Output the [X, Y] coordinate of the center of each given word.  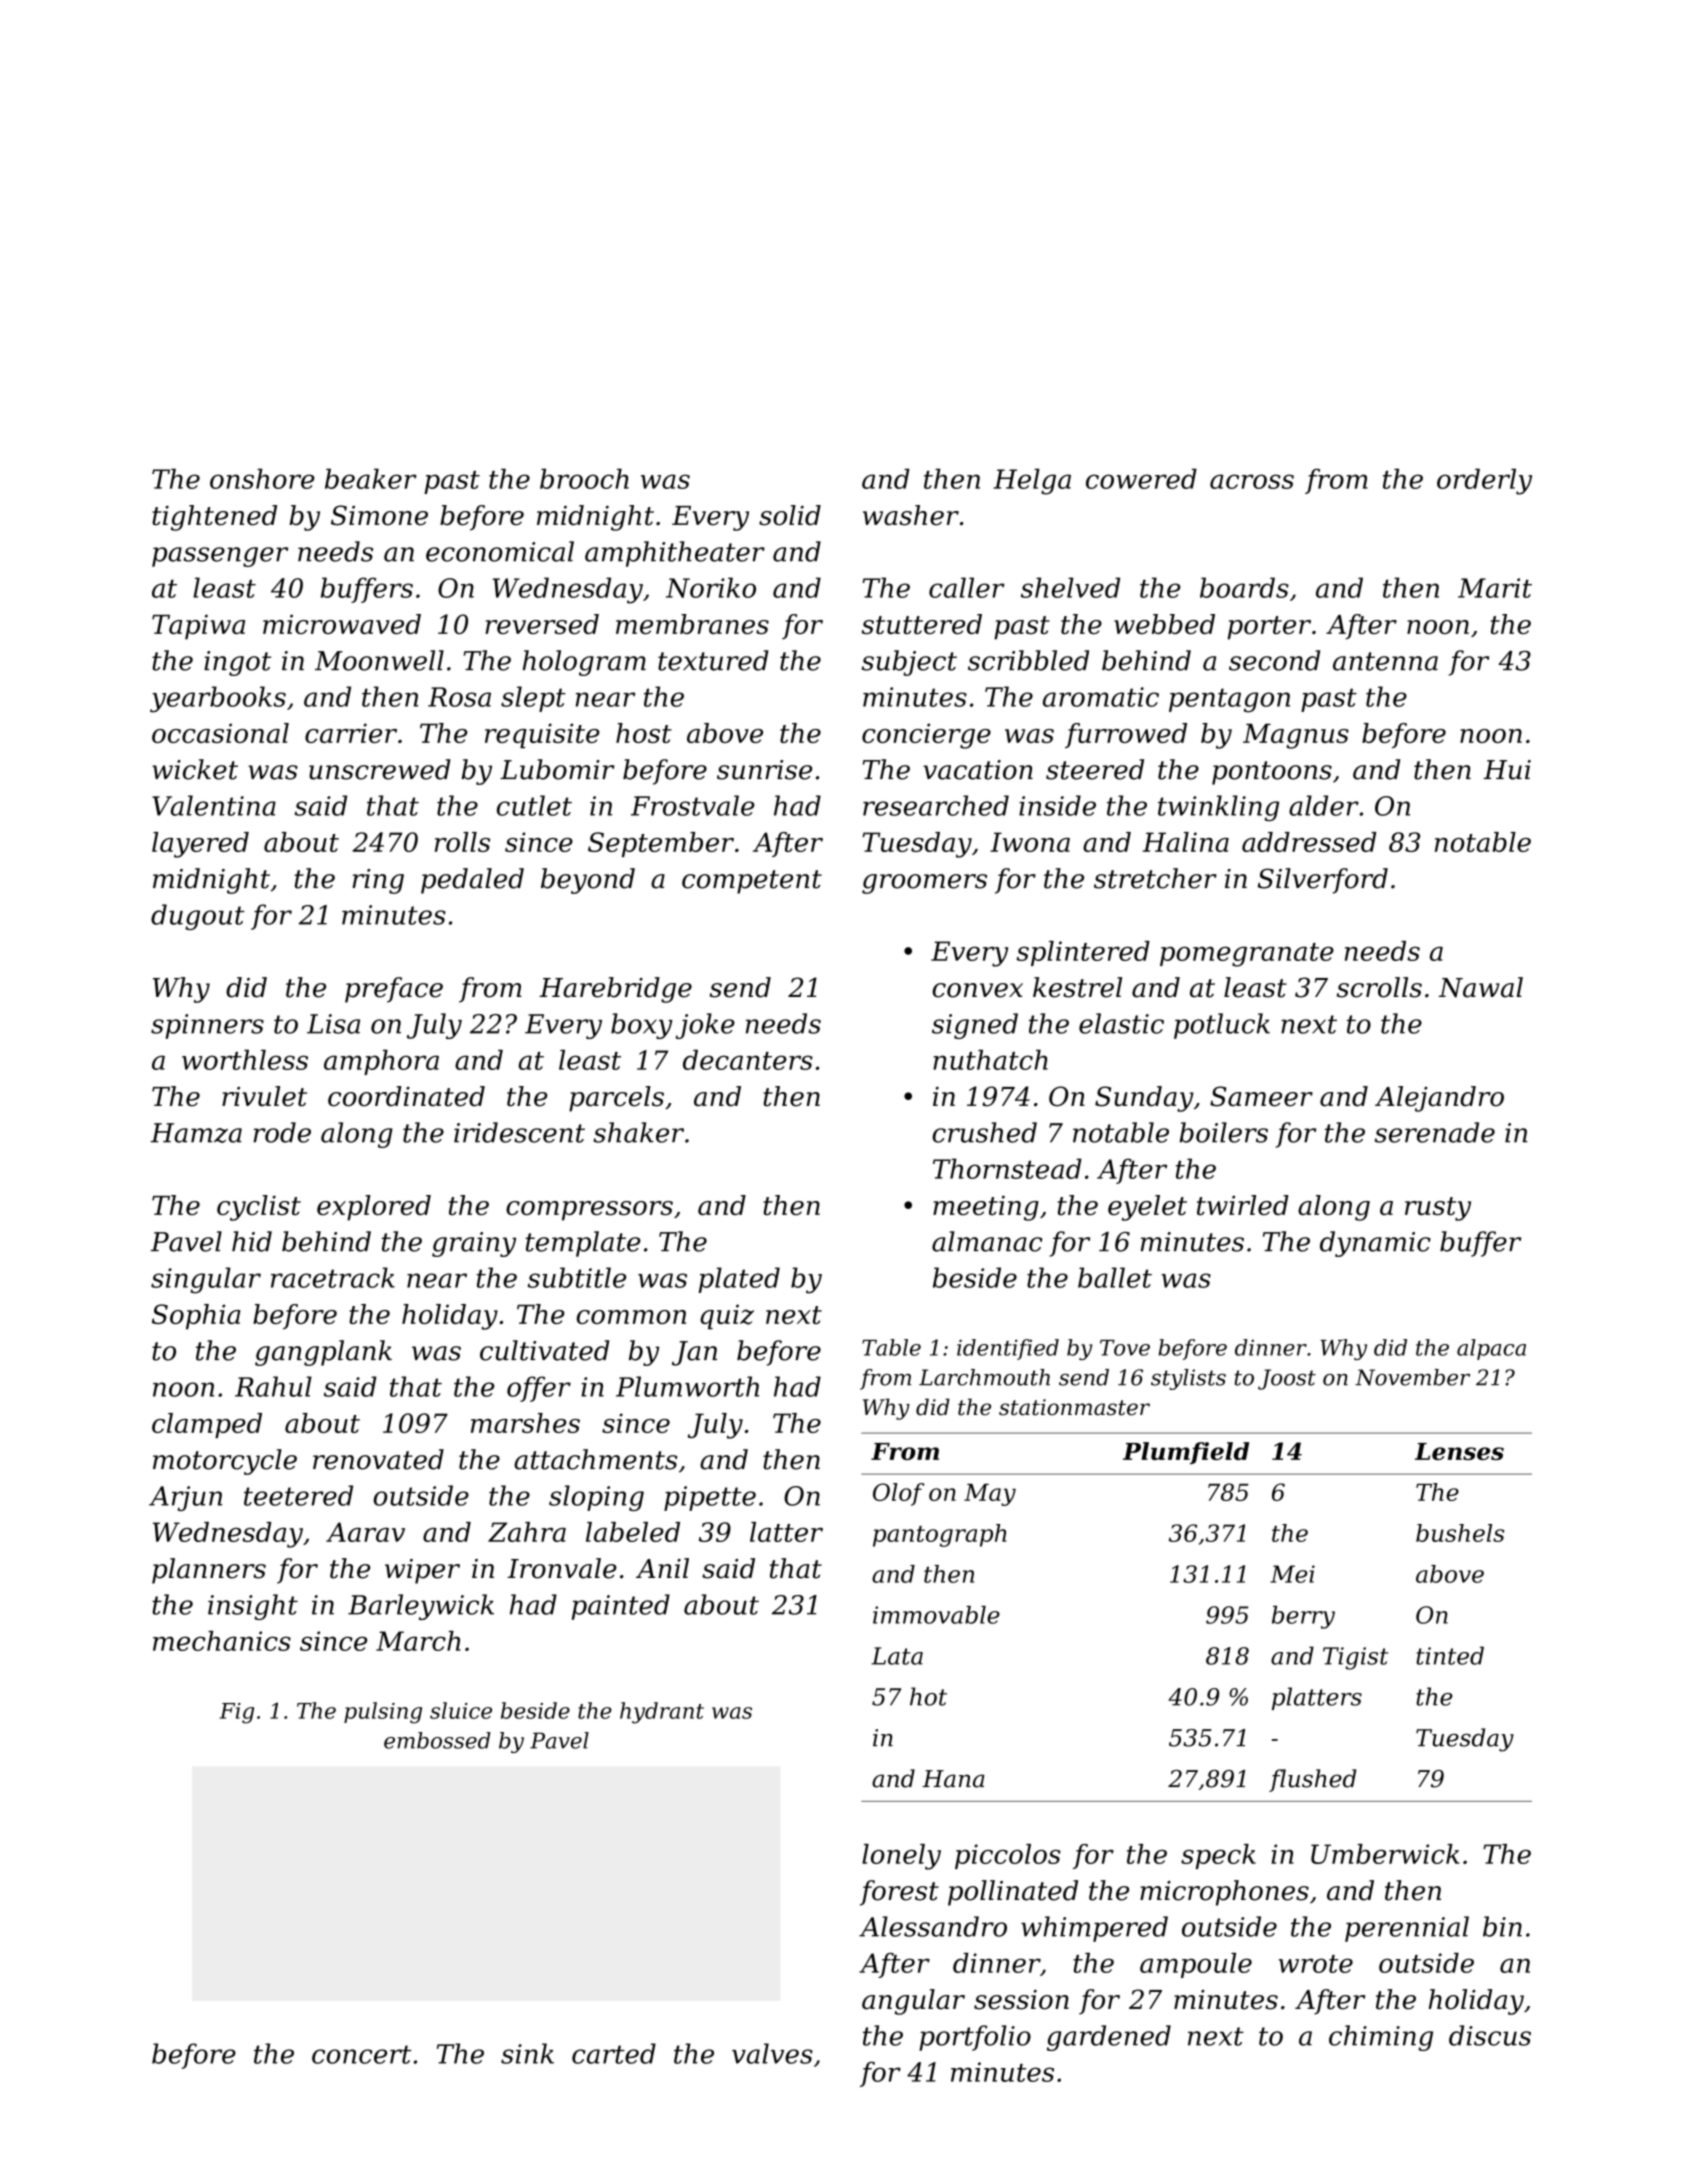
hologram [584, 663]
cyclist [259, 1208]
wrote [1316, 1964]
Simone [379, 515]
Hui [1507, 770]
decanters [748, 1060]
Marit [1495, 588]
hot [928, 1696]
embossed [437, 1740]
